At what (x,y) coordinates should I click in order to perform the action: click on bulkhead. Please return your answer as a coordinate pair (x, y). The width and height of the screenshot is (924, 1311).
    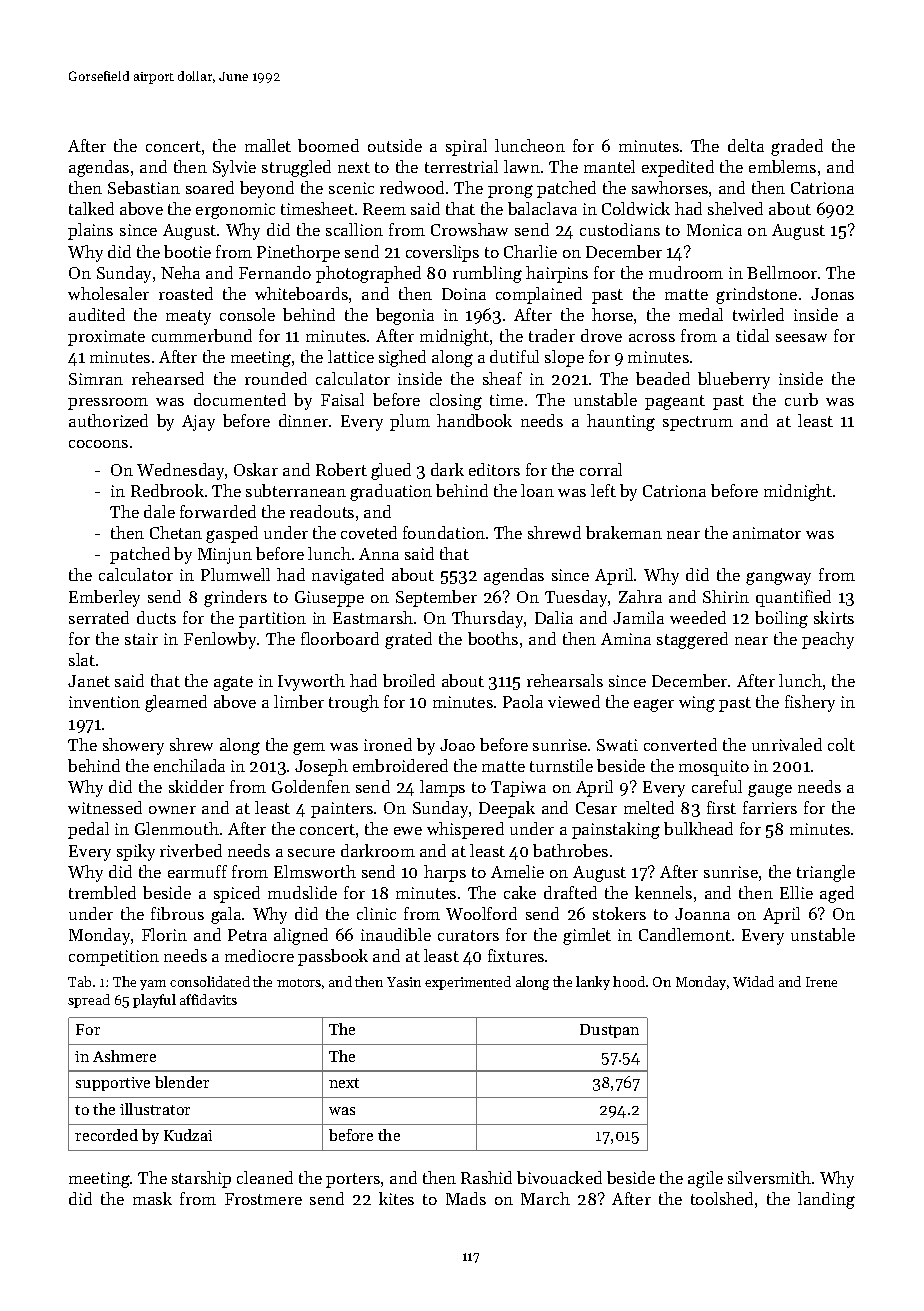
    Looking at the image, I should click on (698, 828).
